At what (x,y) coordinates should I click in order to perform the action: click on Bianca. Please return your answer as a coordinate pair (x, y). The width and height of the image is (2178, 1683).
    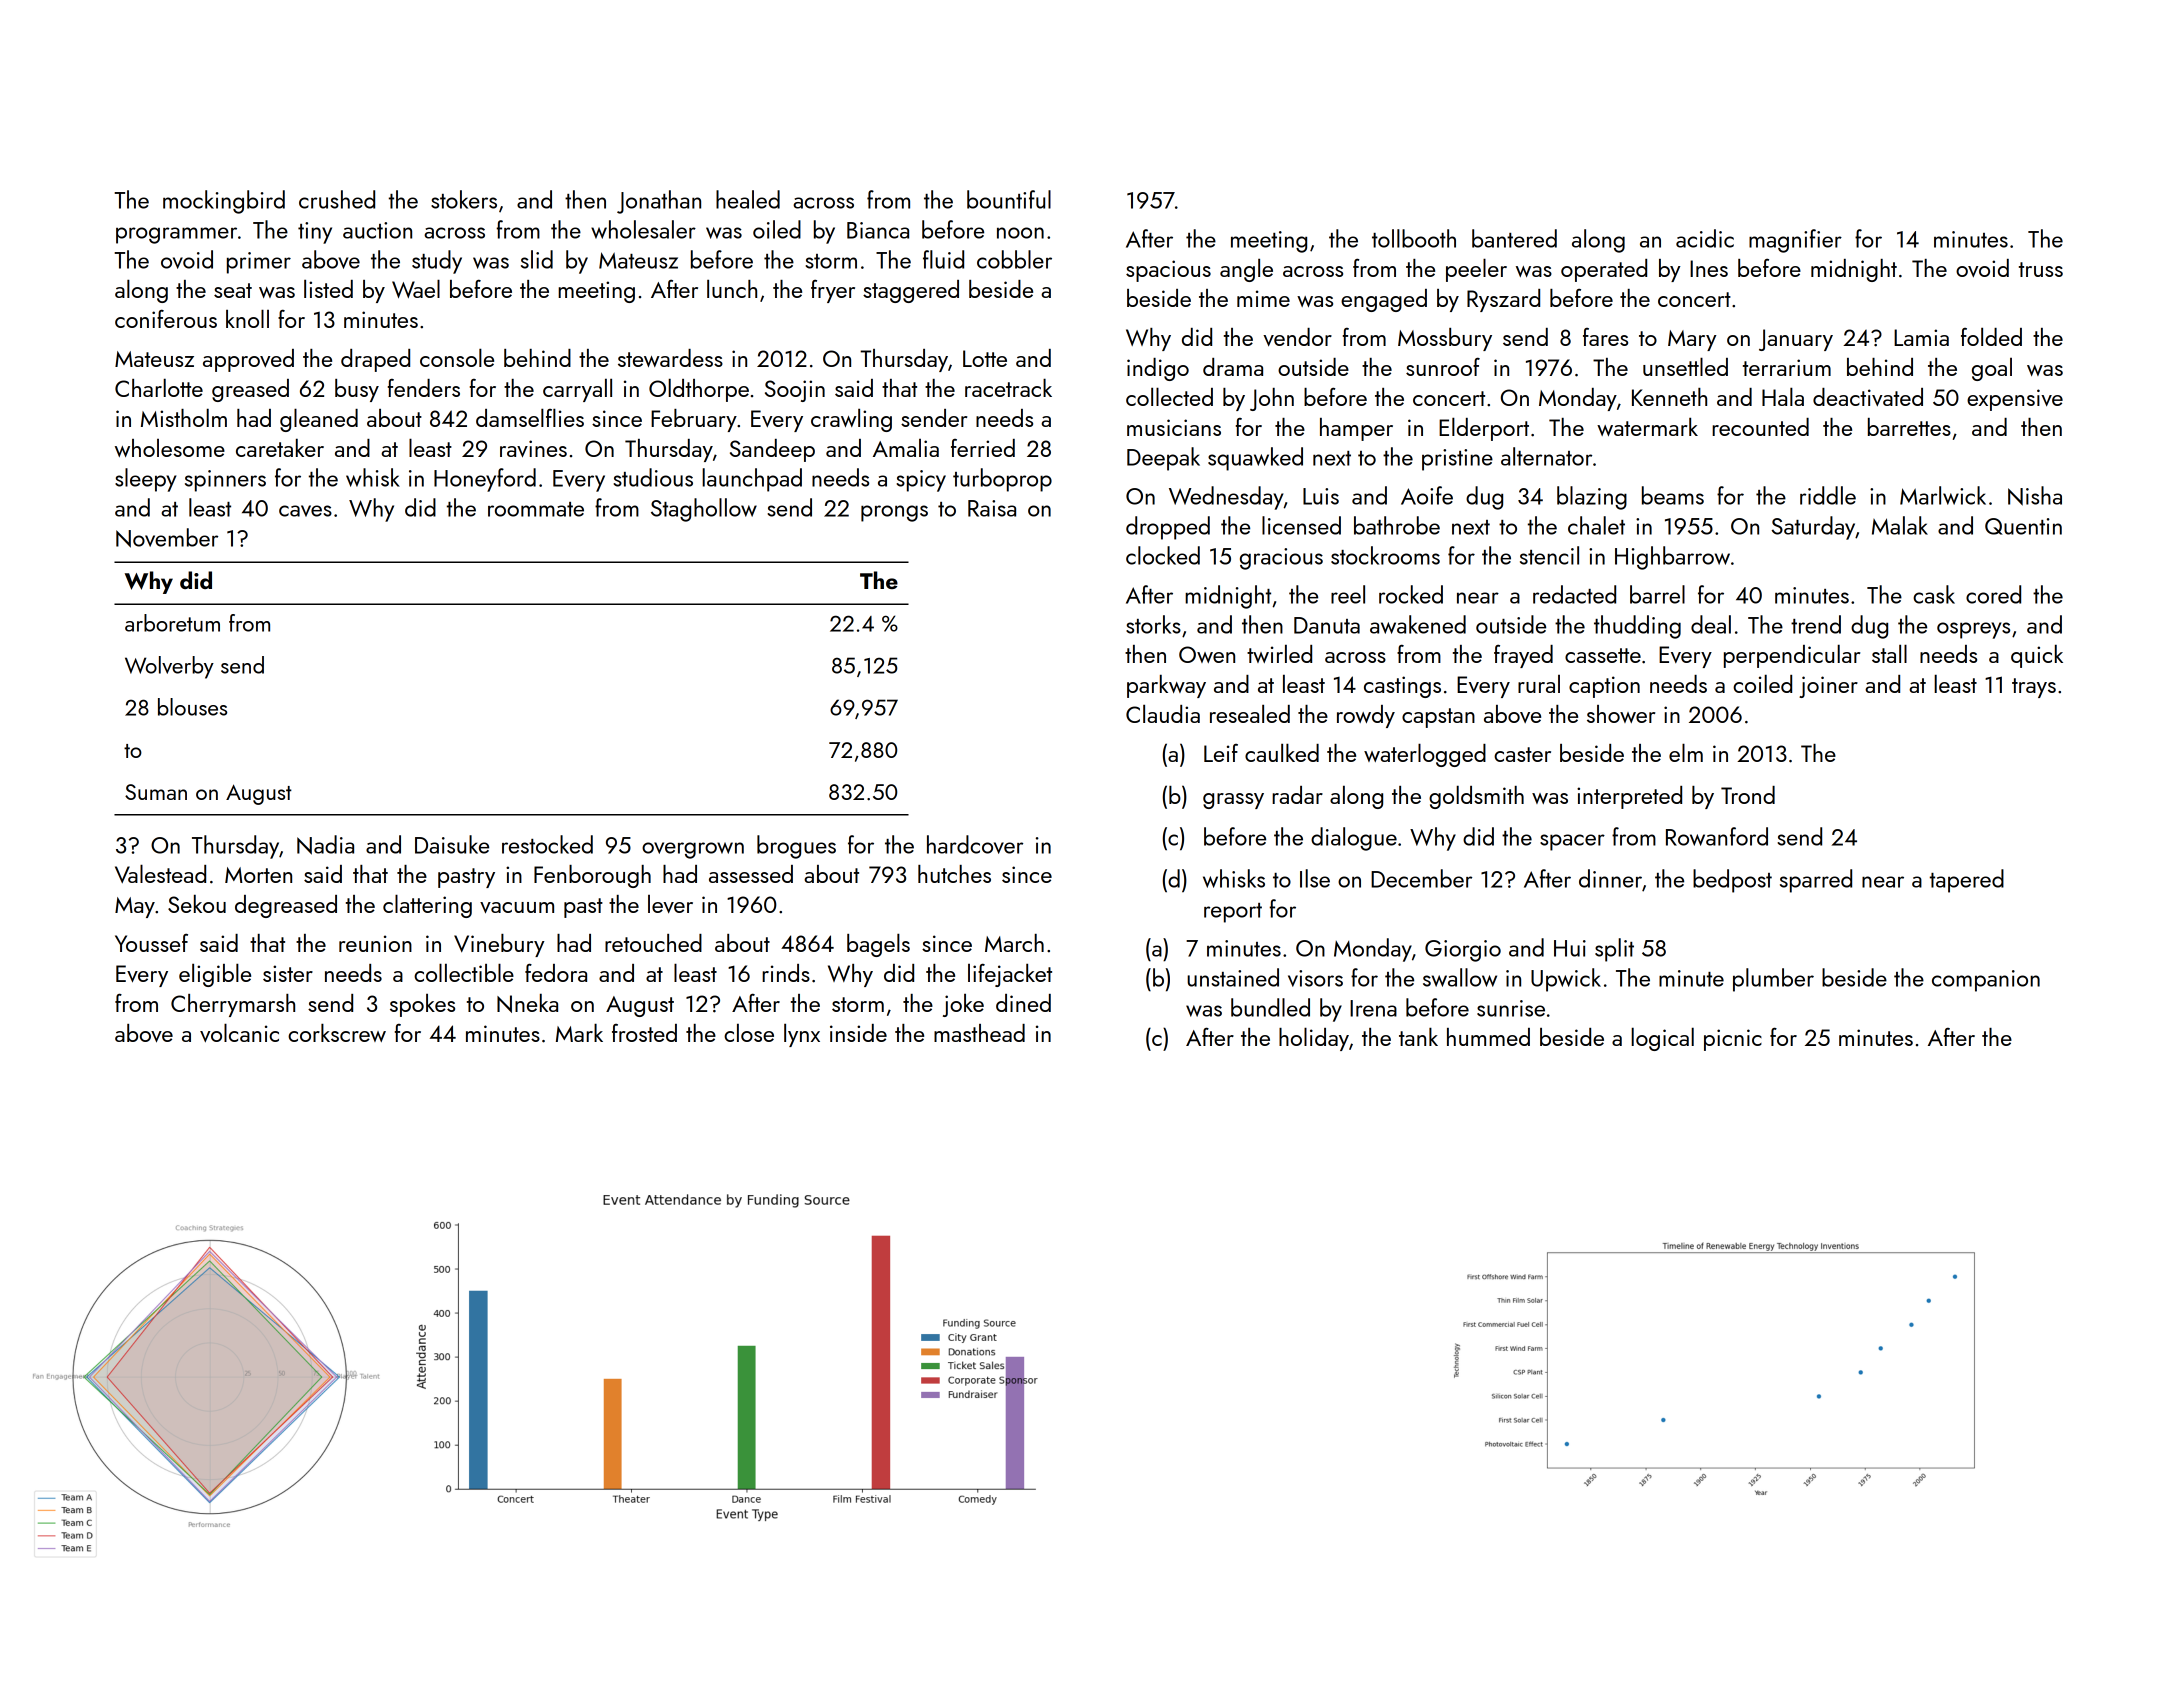
    Looking at the image, I should click on (878, 230).
